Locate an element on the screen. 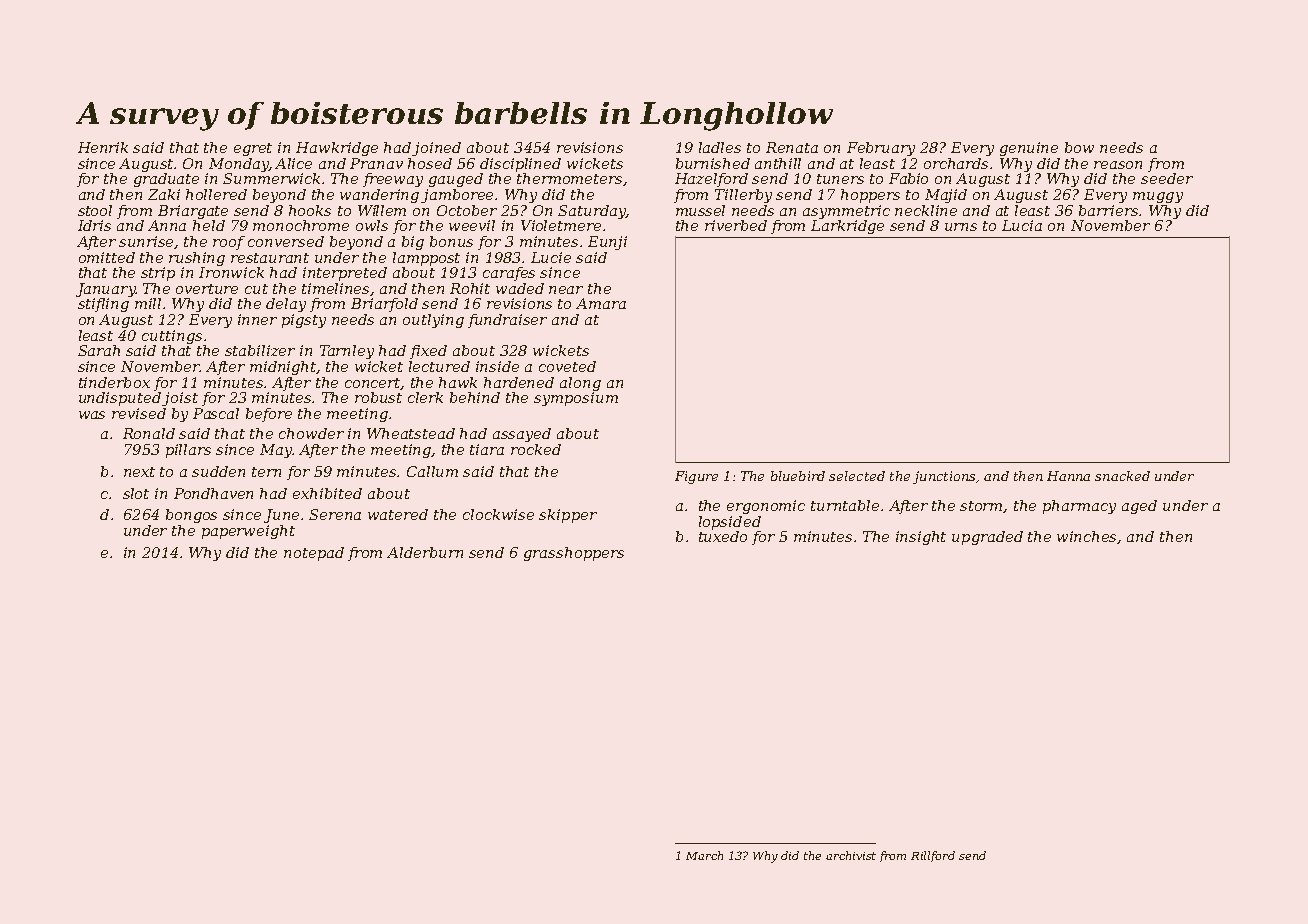  upgraded is located at coordinates (987, 538).
